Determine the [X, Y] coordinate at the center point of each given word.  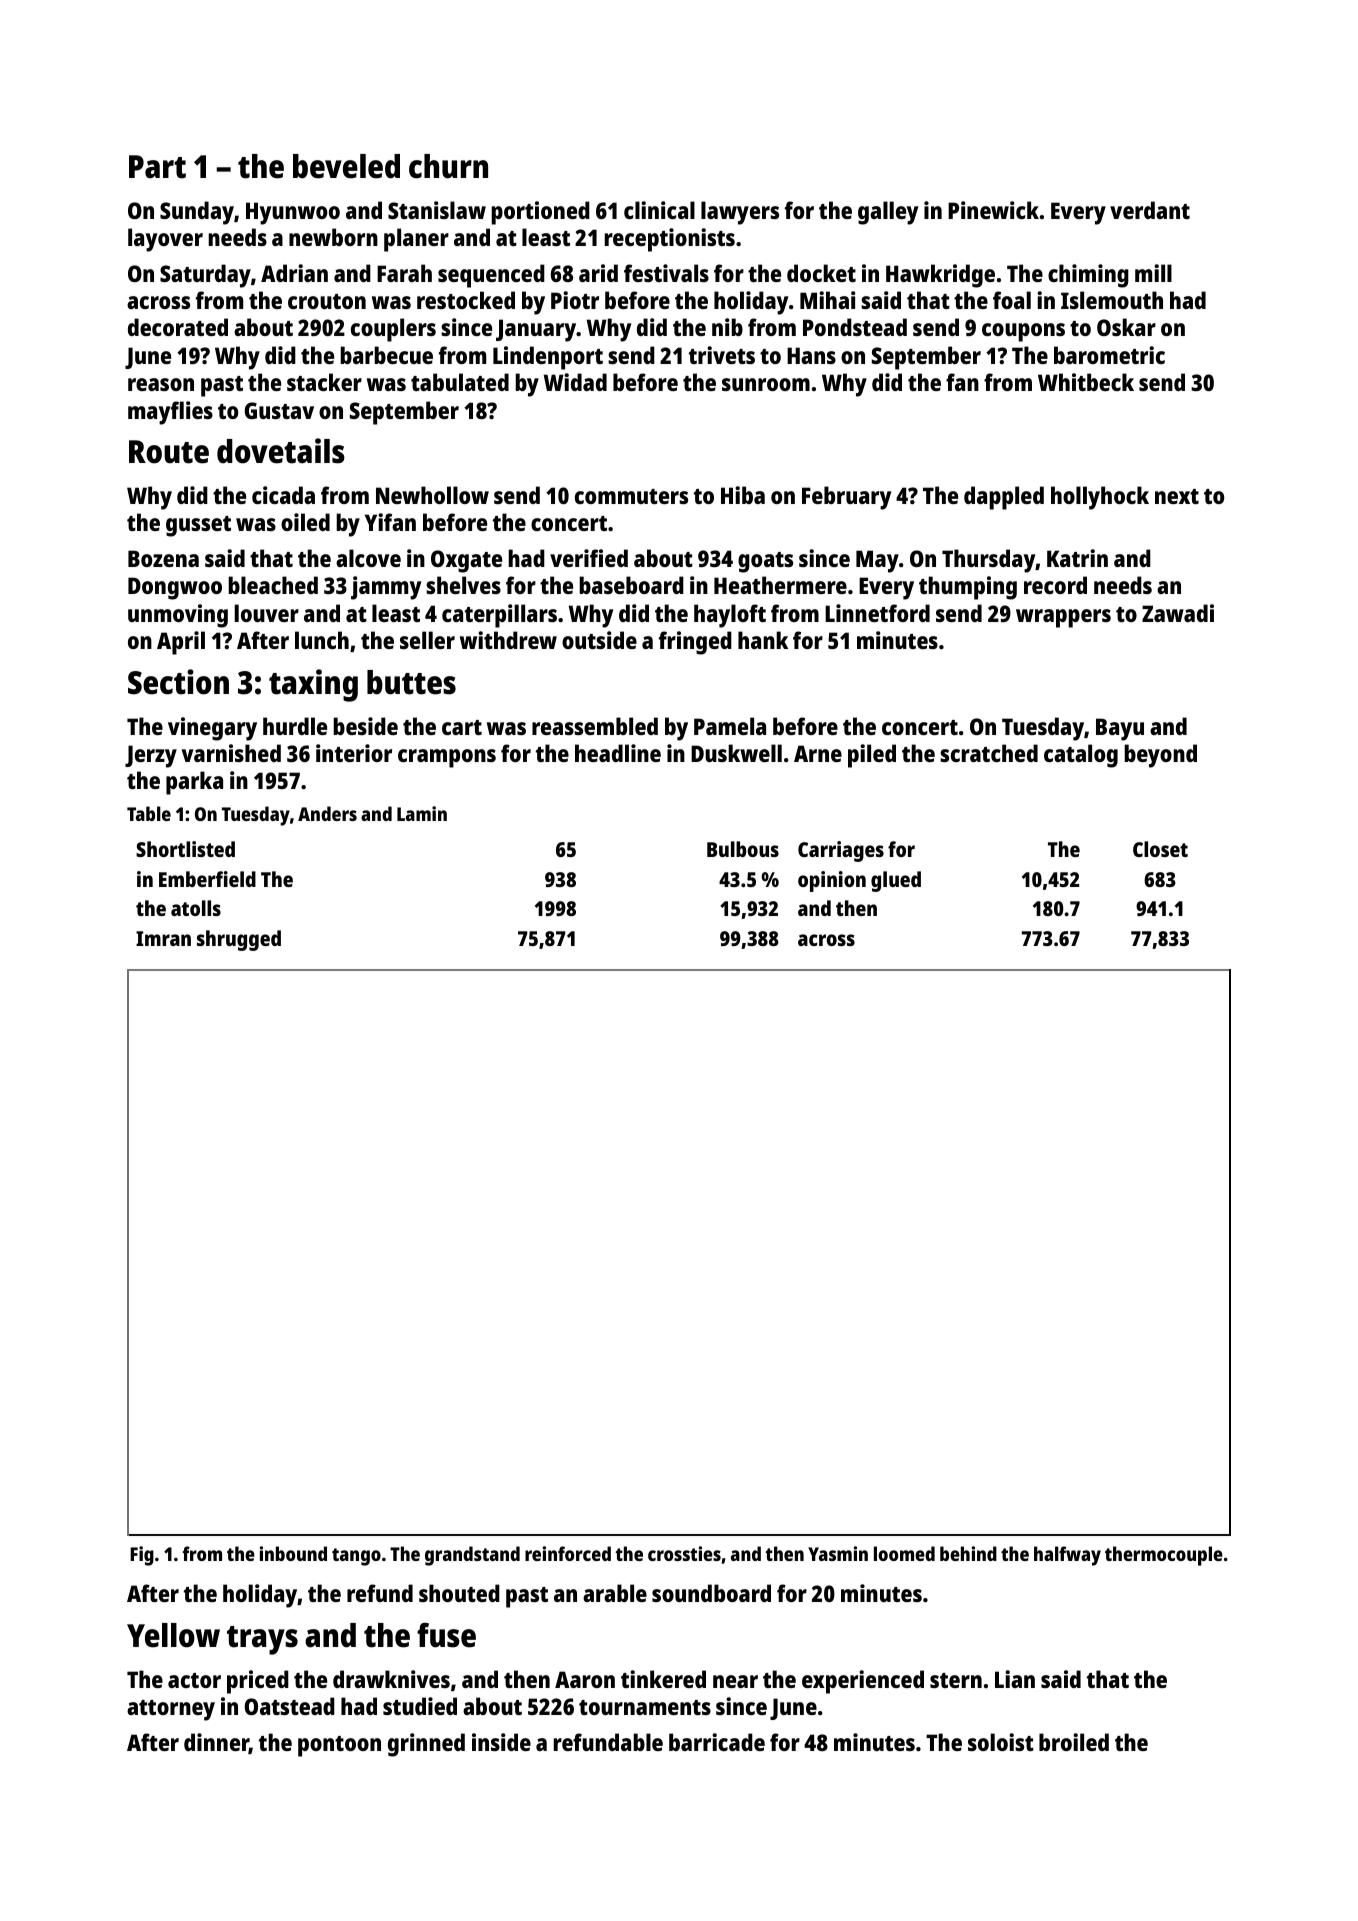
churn [448, 166]
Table [149, 813]
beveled [346, 166]
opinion [832, 881]
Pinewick [993, 210]
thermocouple [1164, 1556]
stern [956, 1680]
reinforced [568, 1553]
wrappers [1063, 618]
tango [356, 1557]
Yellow [173, 1635]
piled [872, 756]
